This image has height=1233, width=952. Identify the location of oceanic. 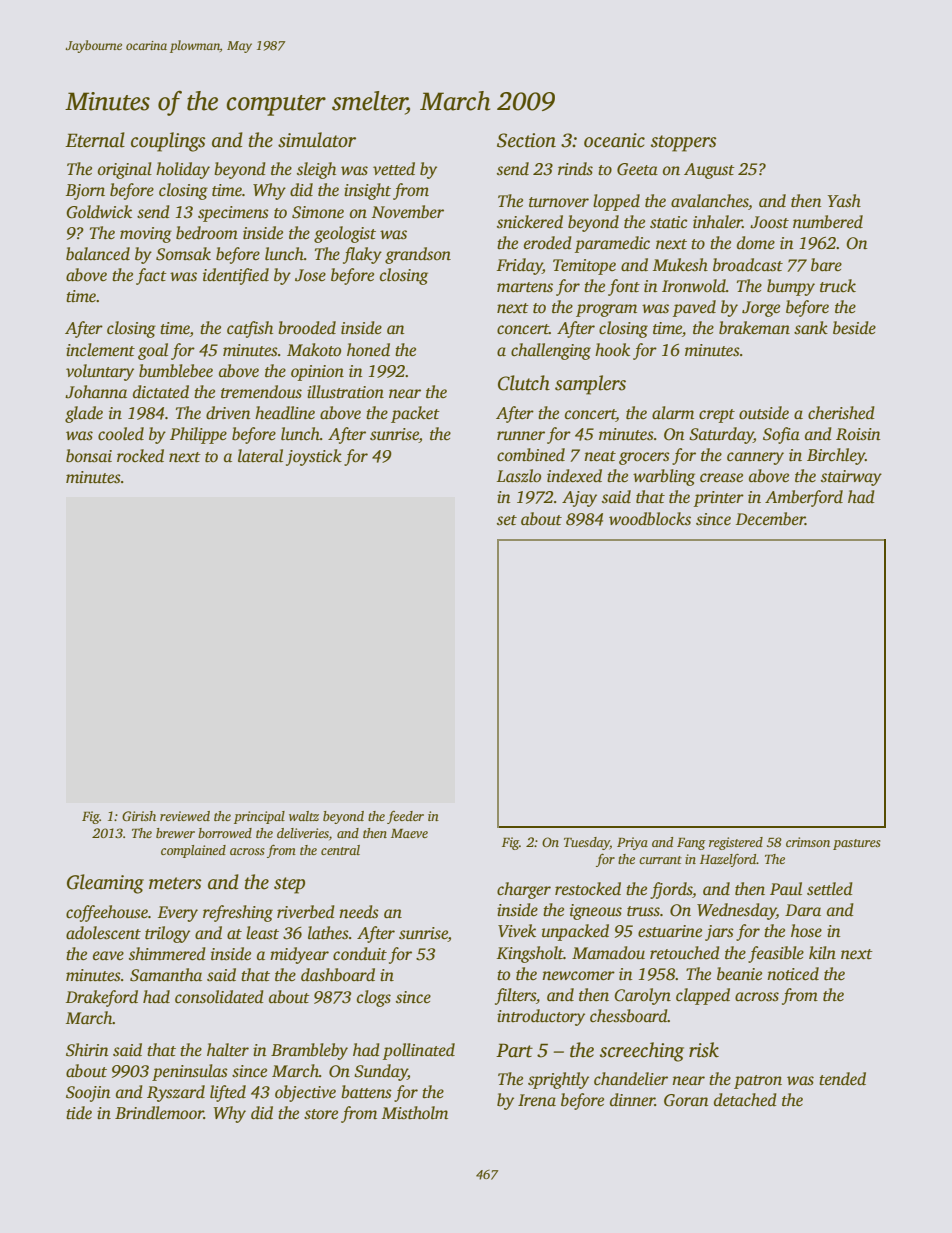
(614, 140).
